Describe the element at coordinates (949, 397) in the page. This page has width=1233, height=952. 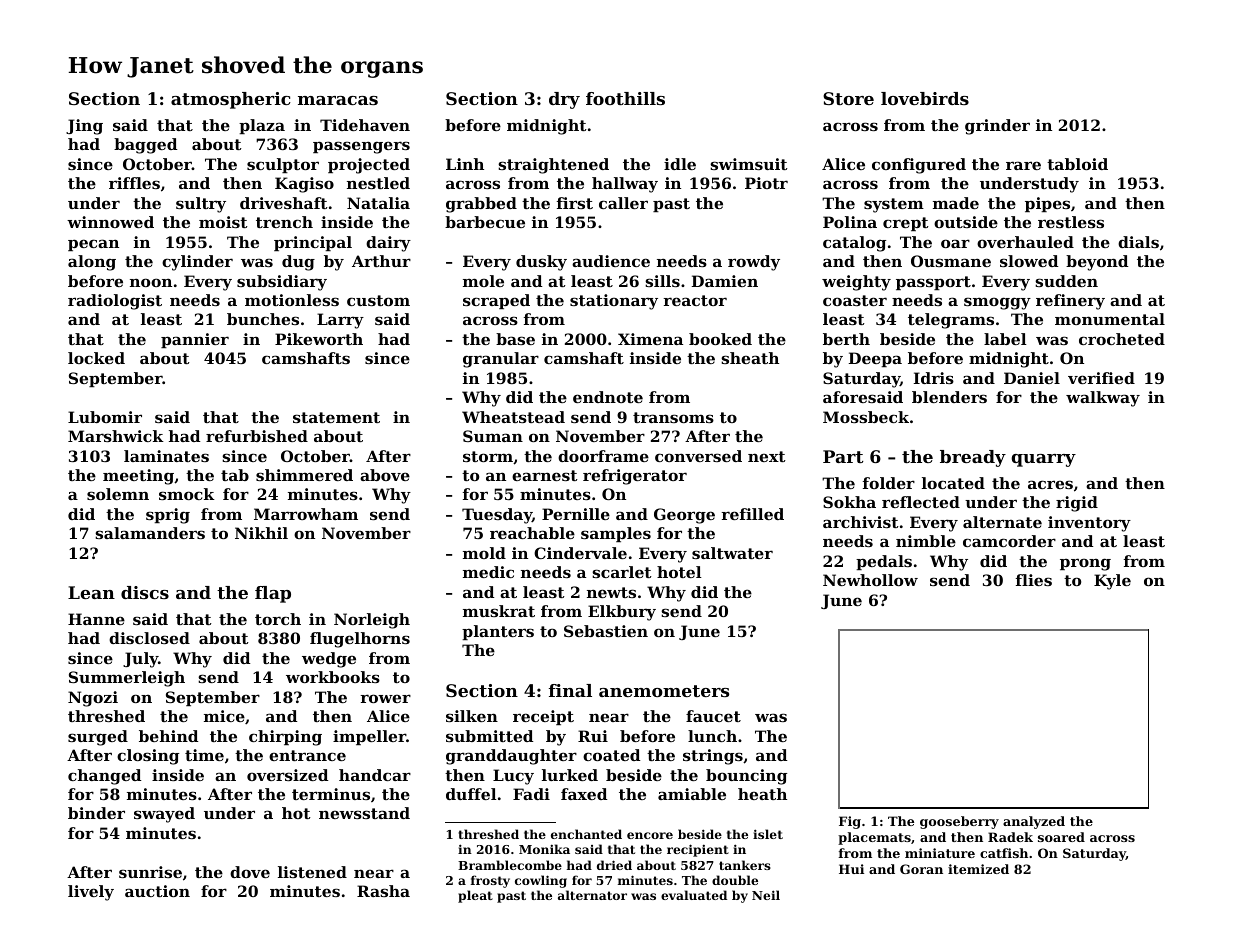
I see `blenders` at that location.
